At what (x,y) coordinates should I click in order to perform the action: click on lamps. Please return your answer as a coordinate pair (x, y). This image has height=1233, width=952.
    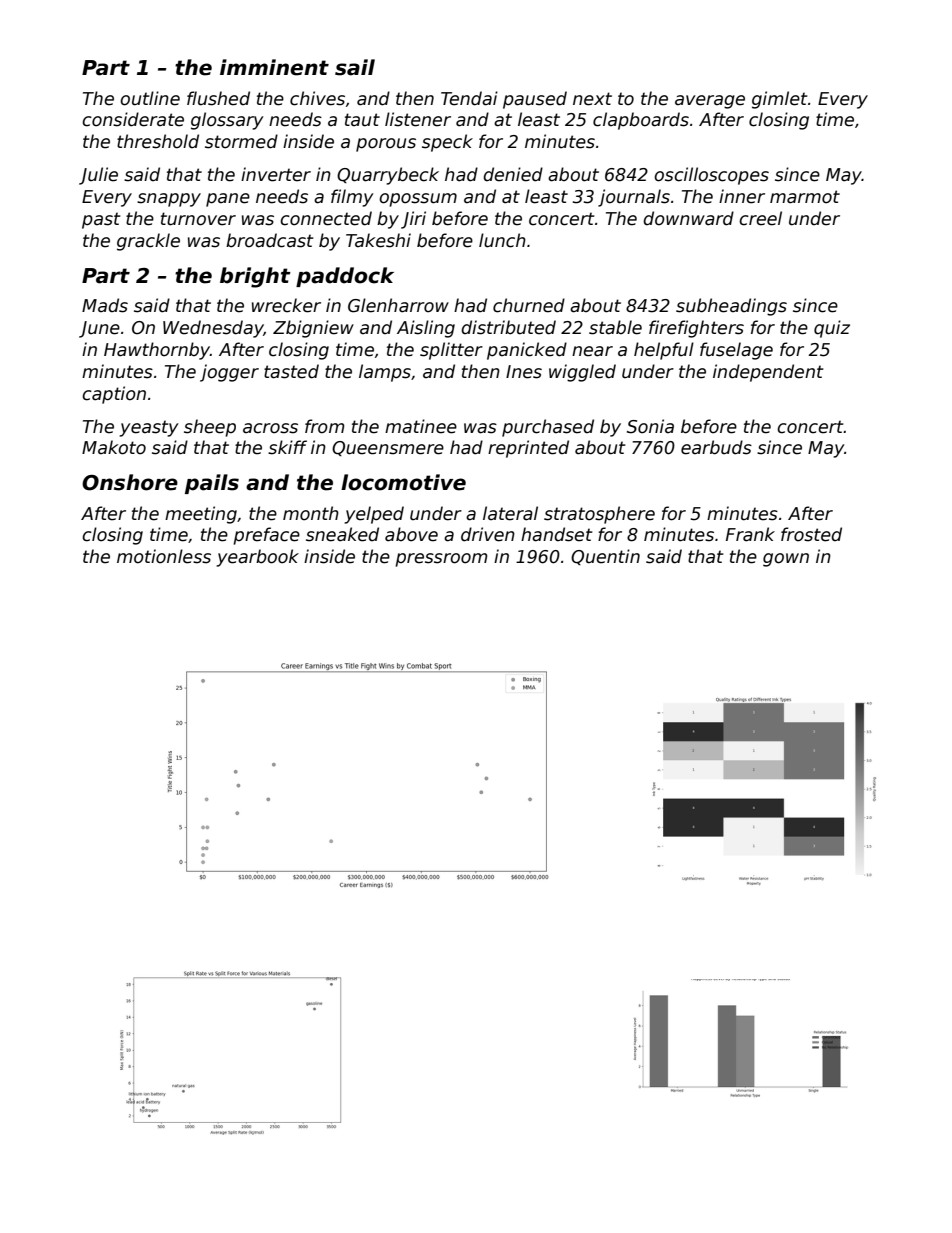
    Looking at the image, I should click on (385, 373).
